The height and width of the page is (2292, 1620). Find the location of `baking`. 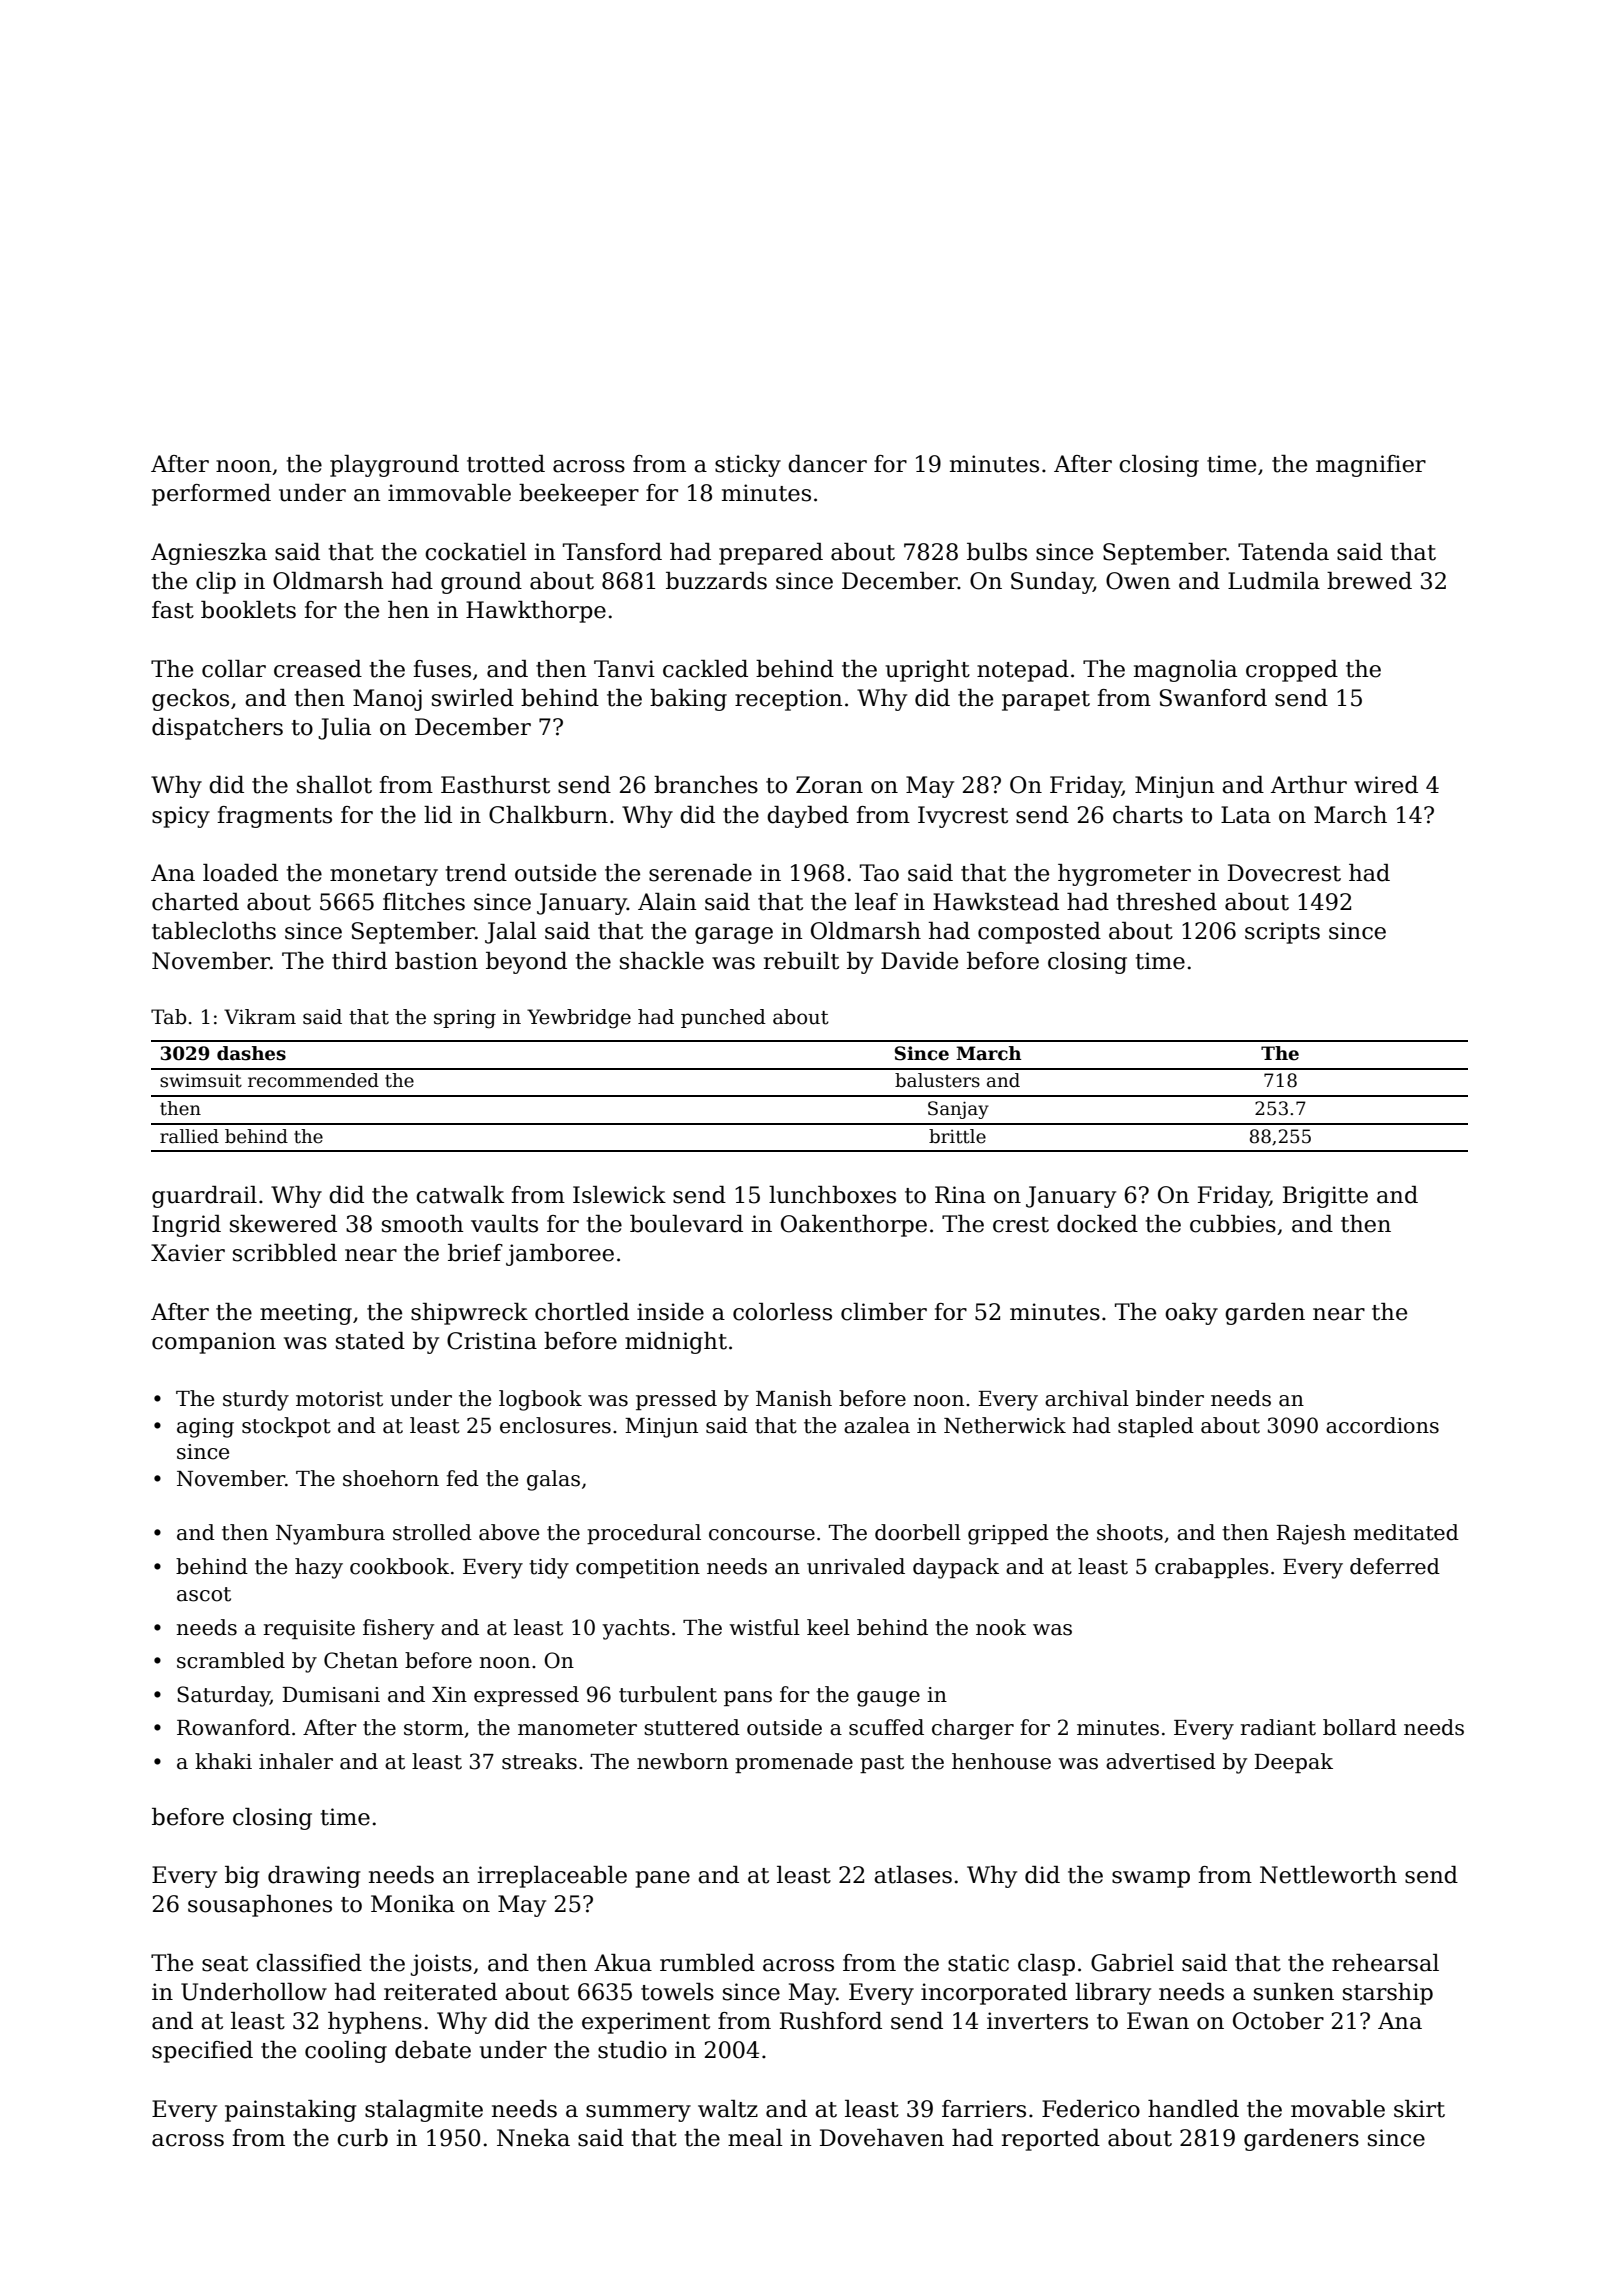

baking is located at coordinates (688, 700).
